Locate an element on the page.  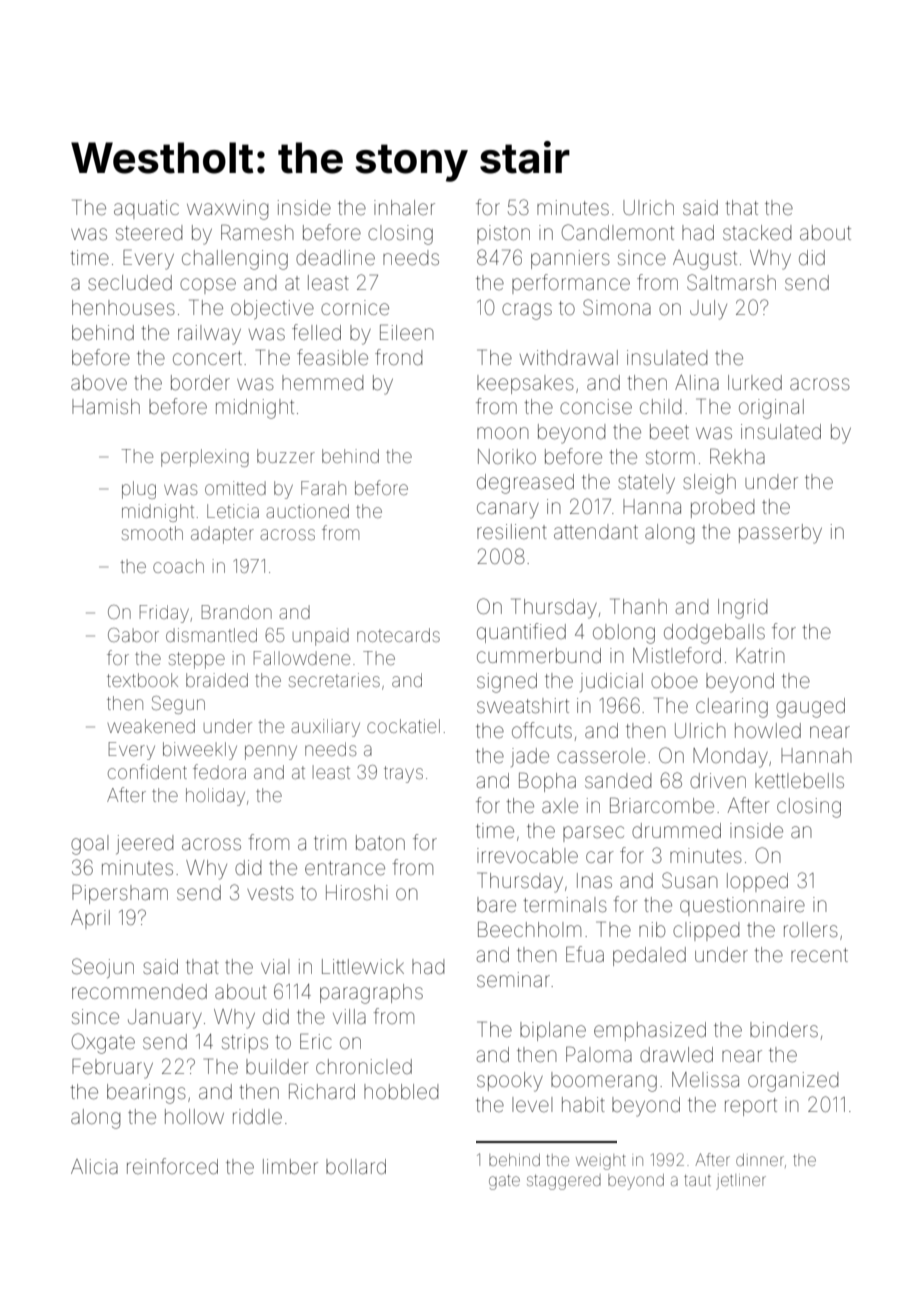
lurked is located at coordinates (755, 383).
